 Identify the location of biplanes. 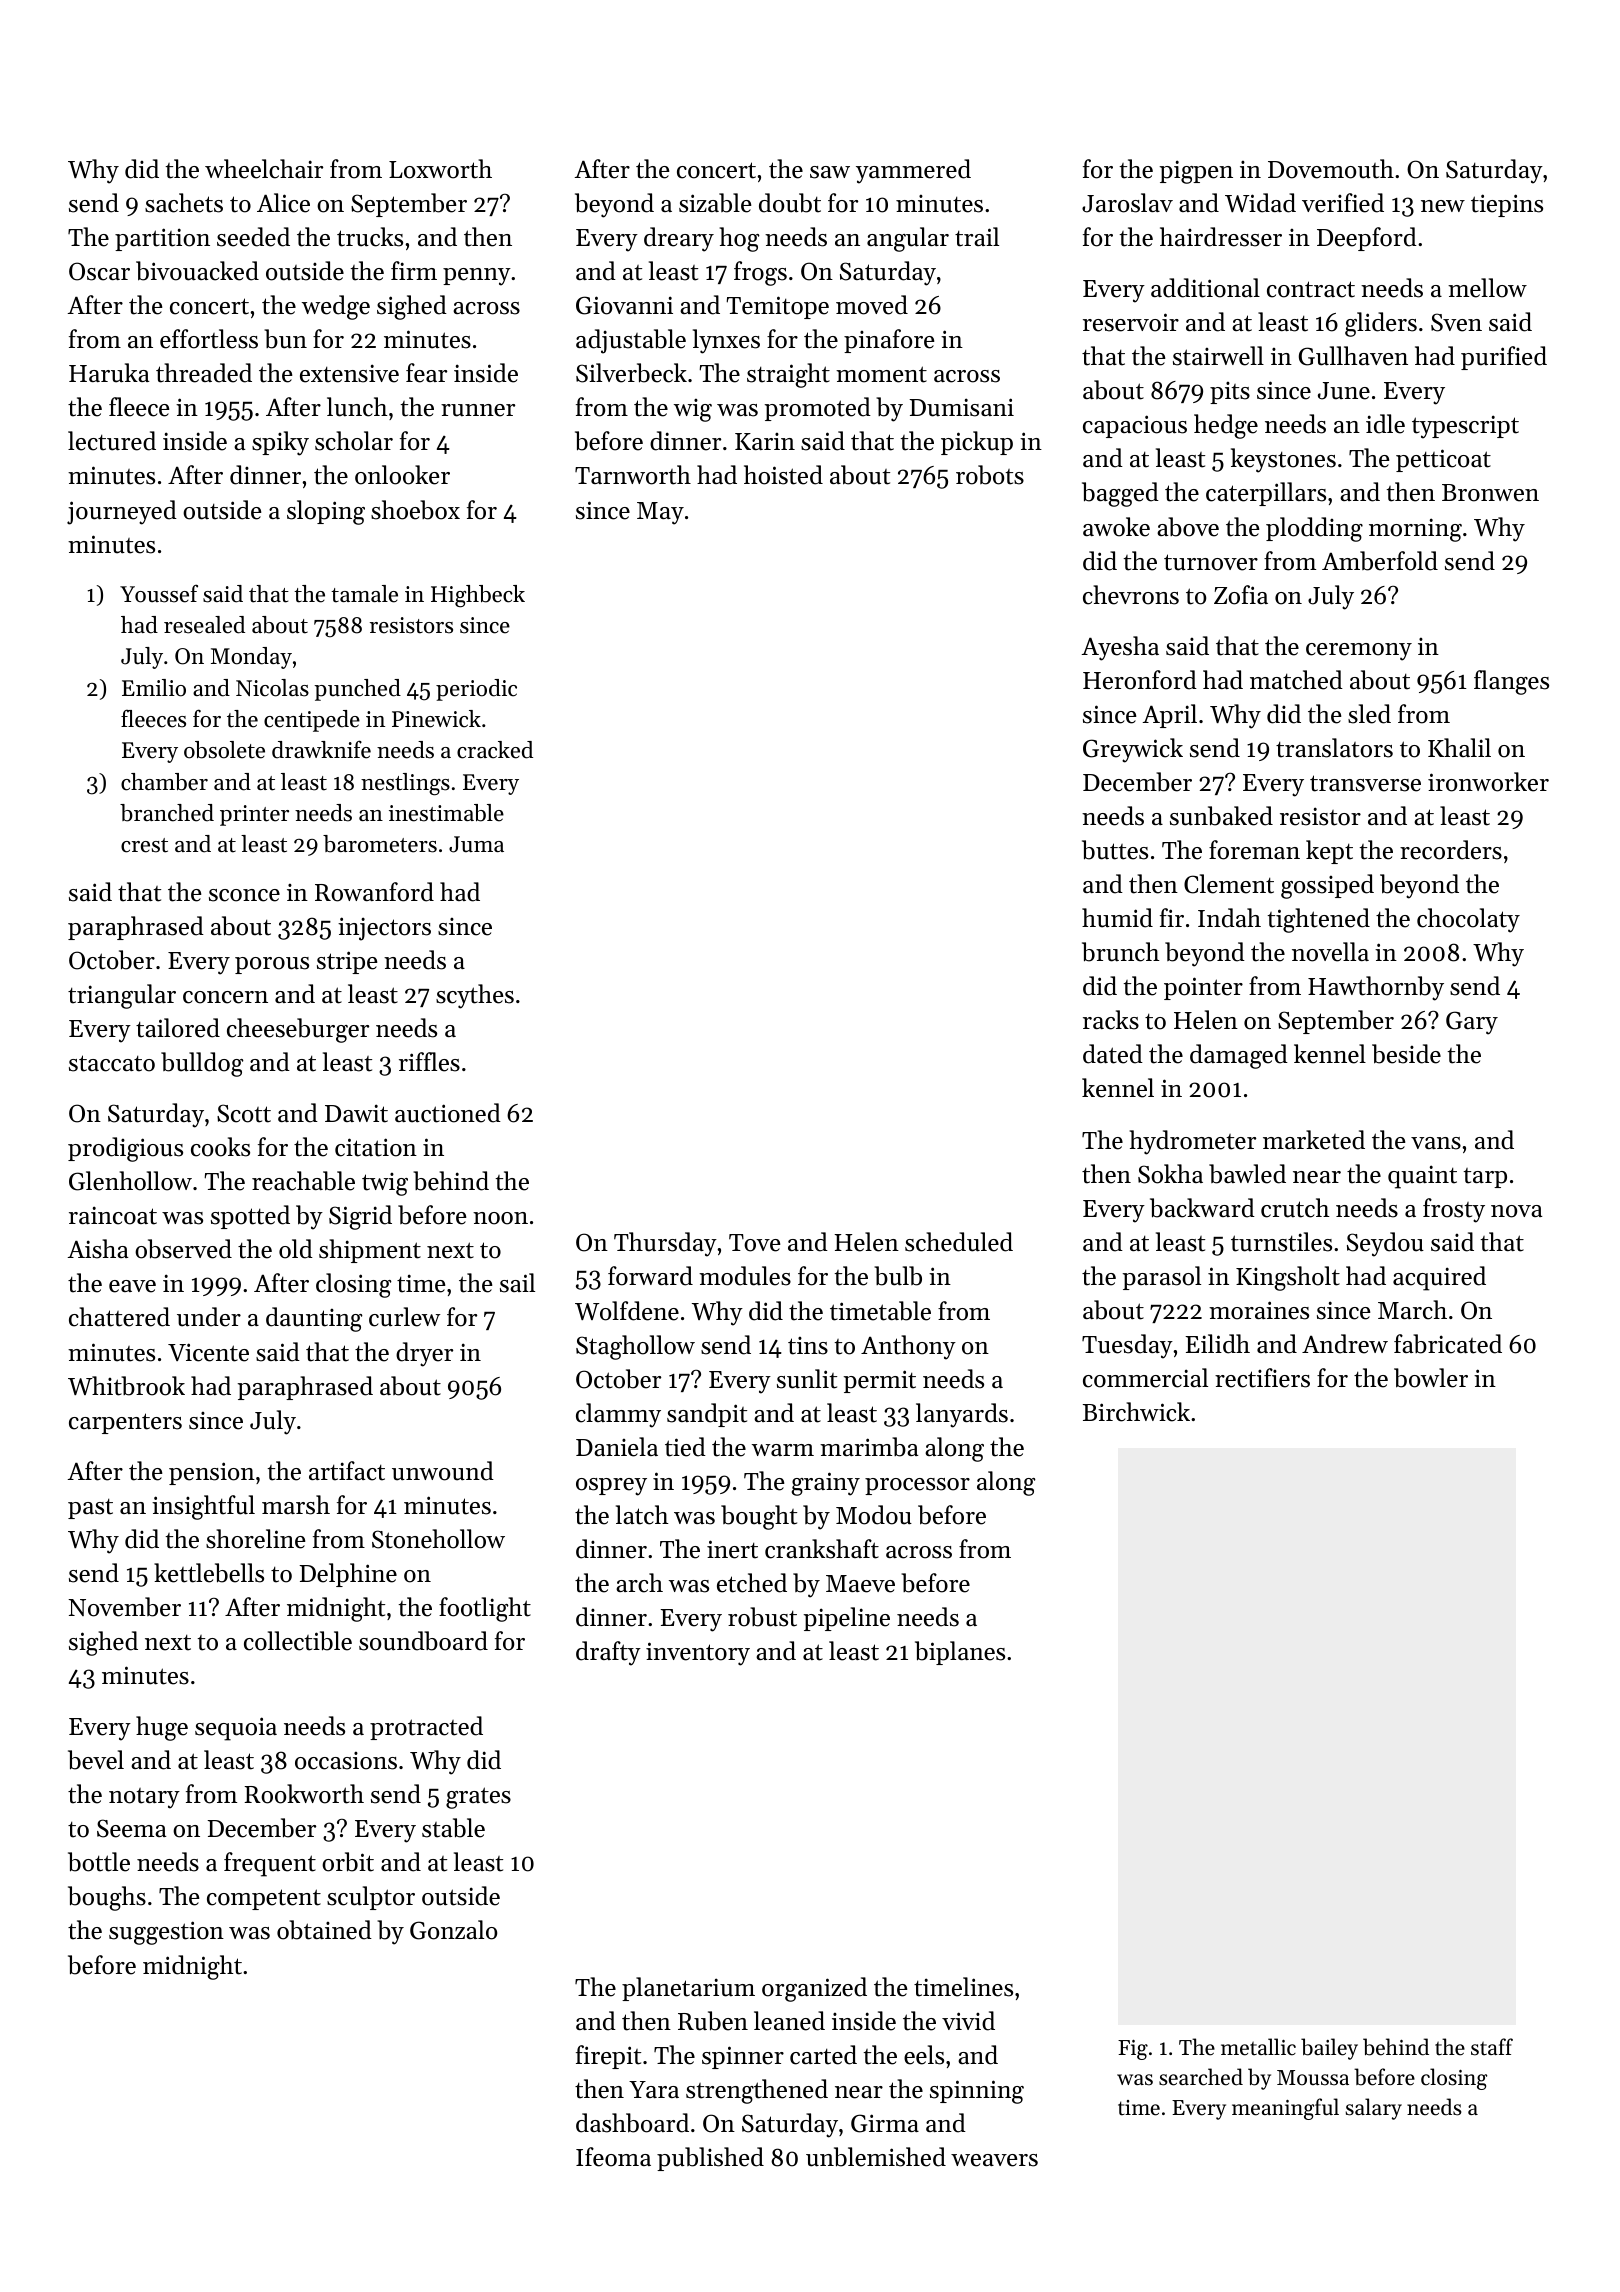
(960, 1653).
